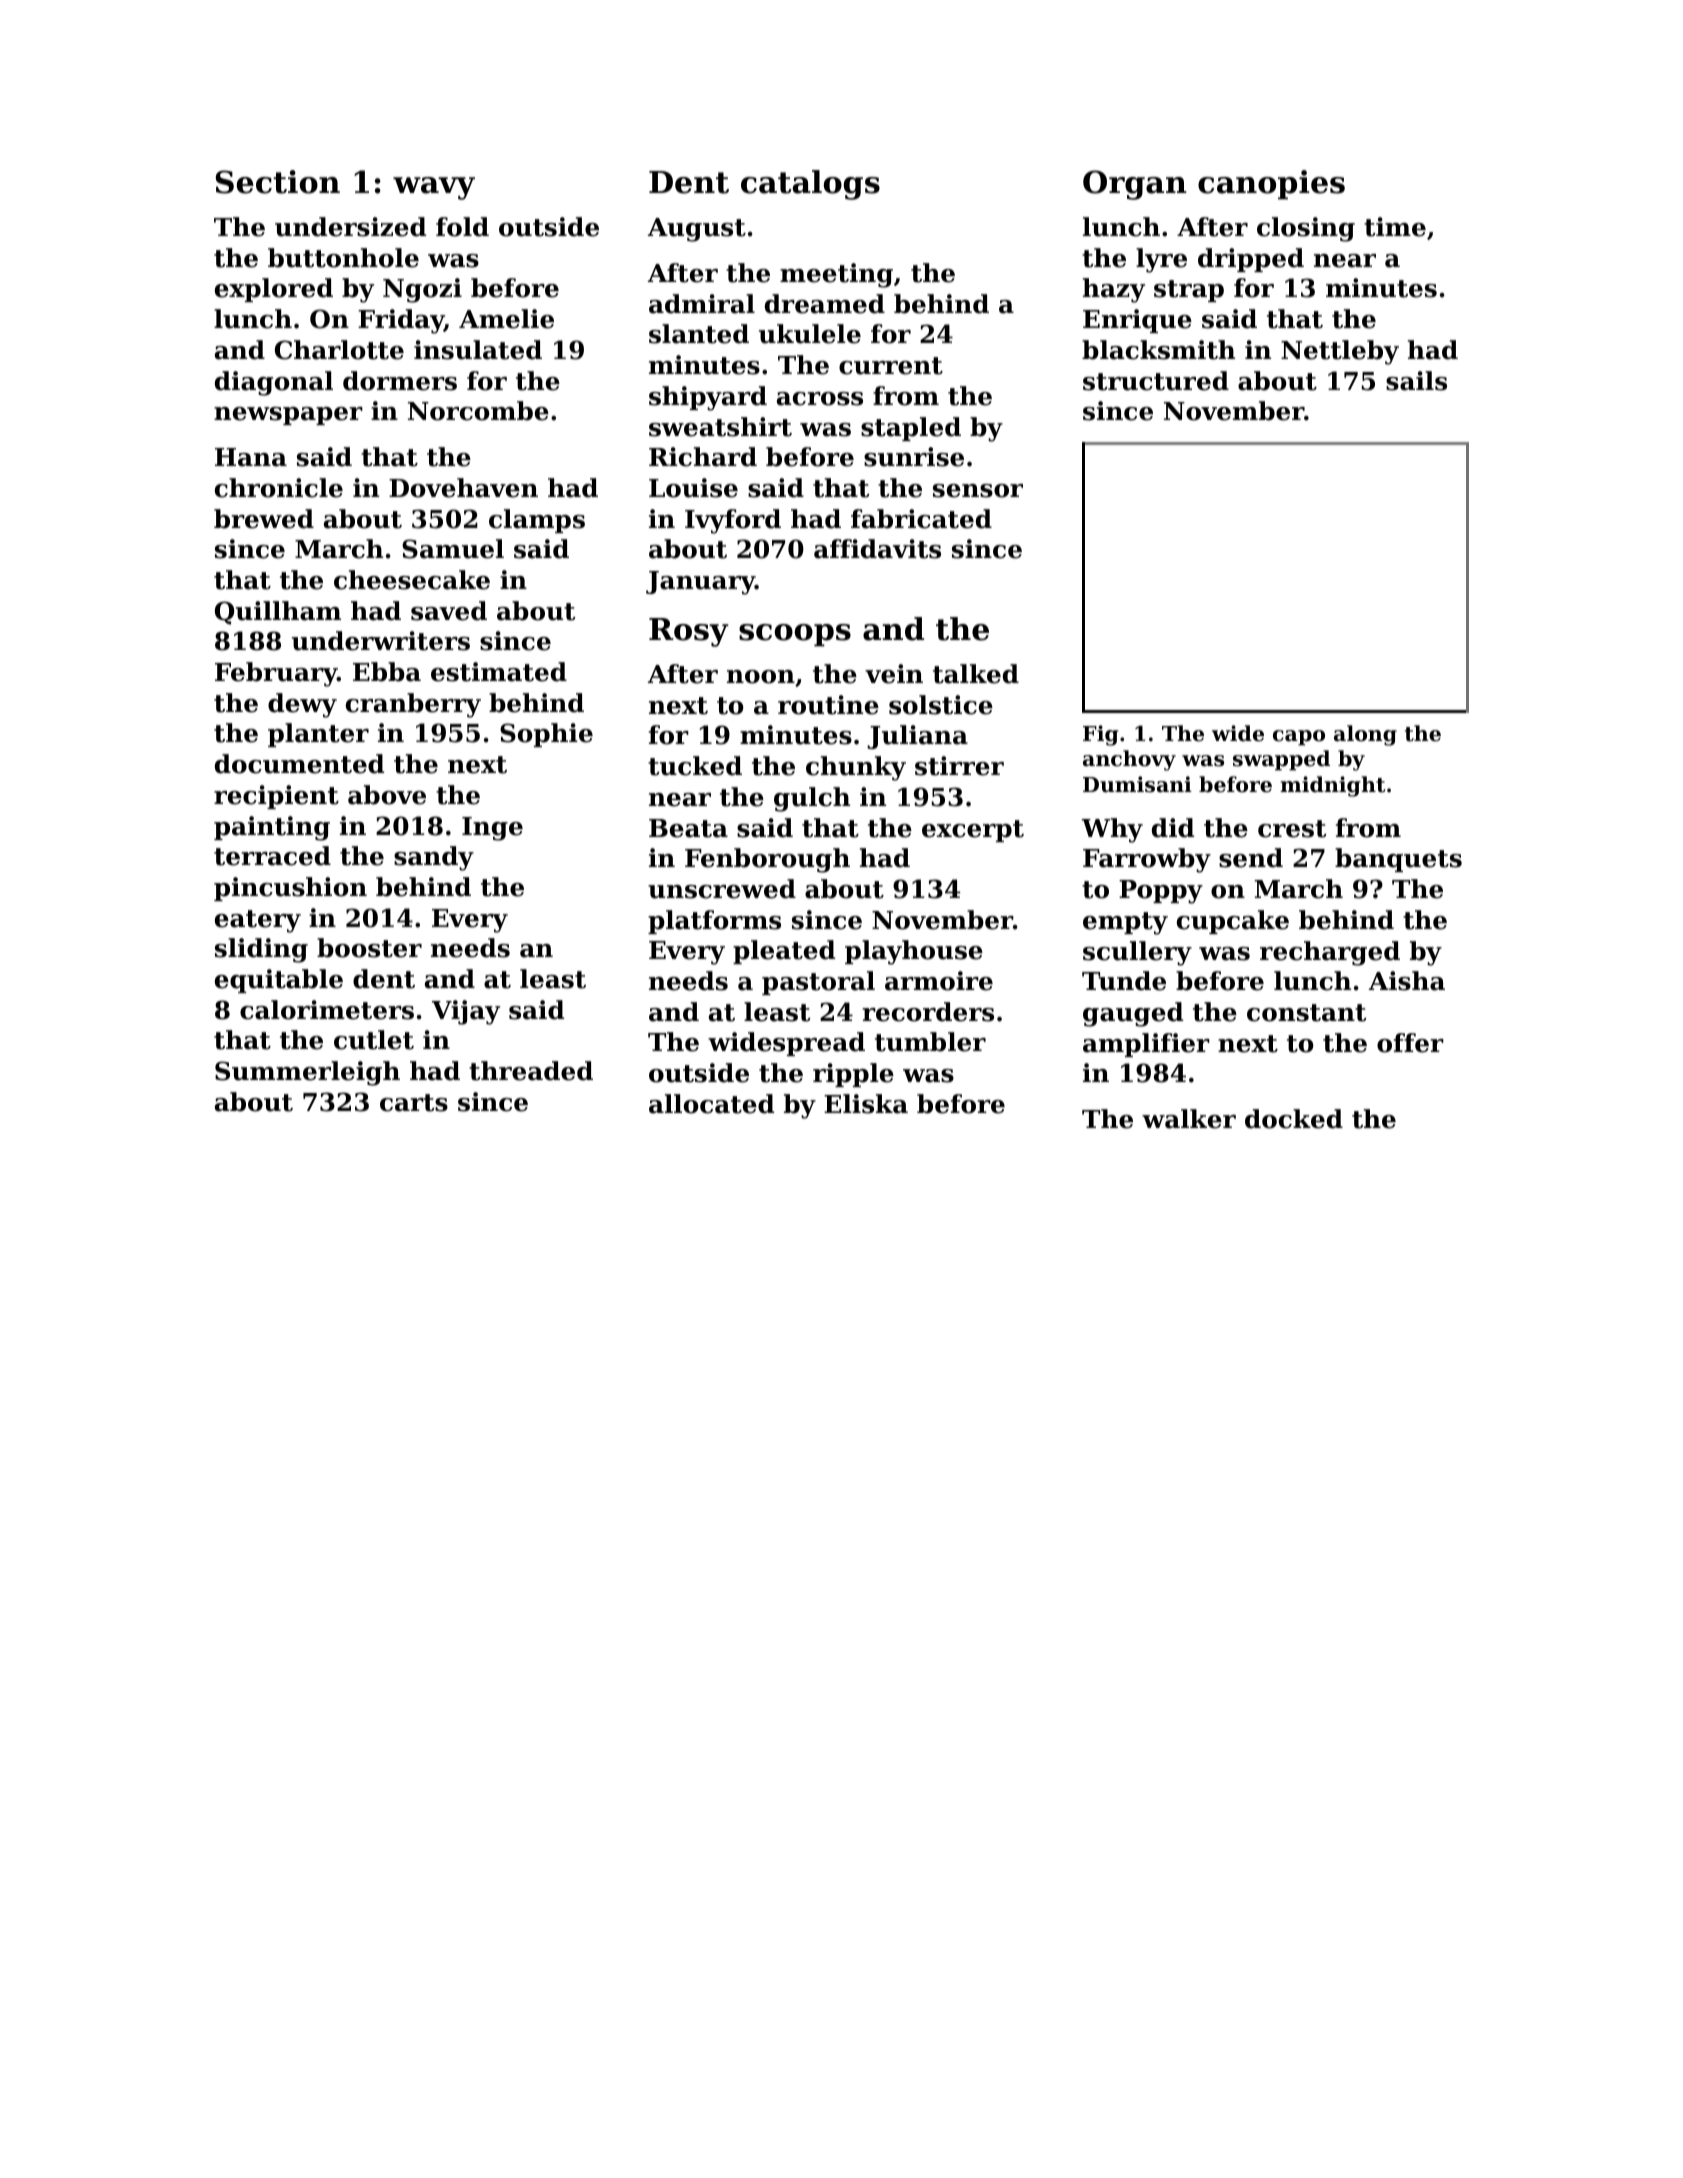  Describe the element at coordinates (307, 1073) in the page. I see `Summerleigh` at that location.
